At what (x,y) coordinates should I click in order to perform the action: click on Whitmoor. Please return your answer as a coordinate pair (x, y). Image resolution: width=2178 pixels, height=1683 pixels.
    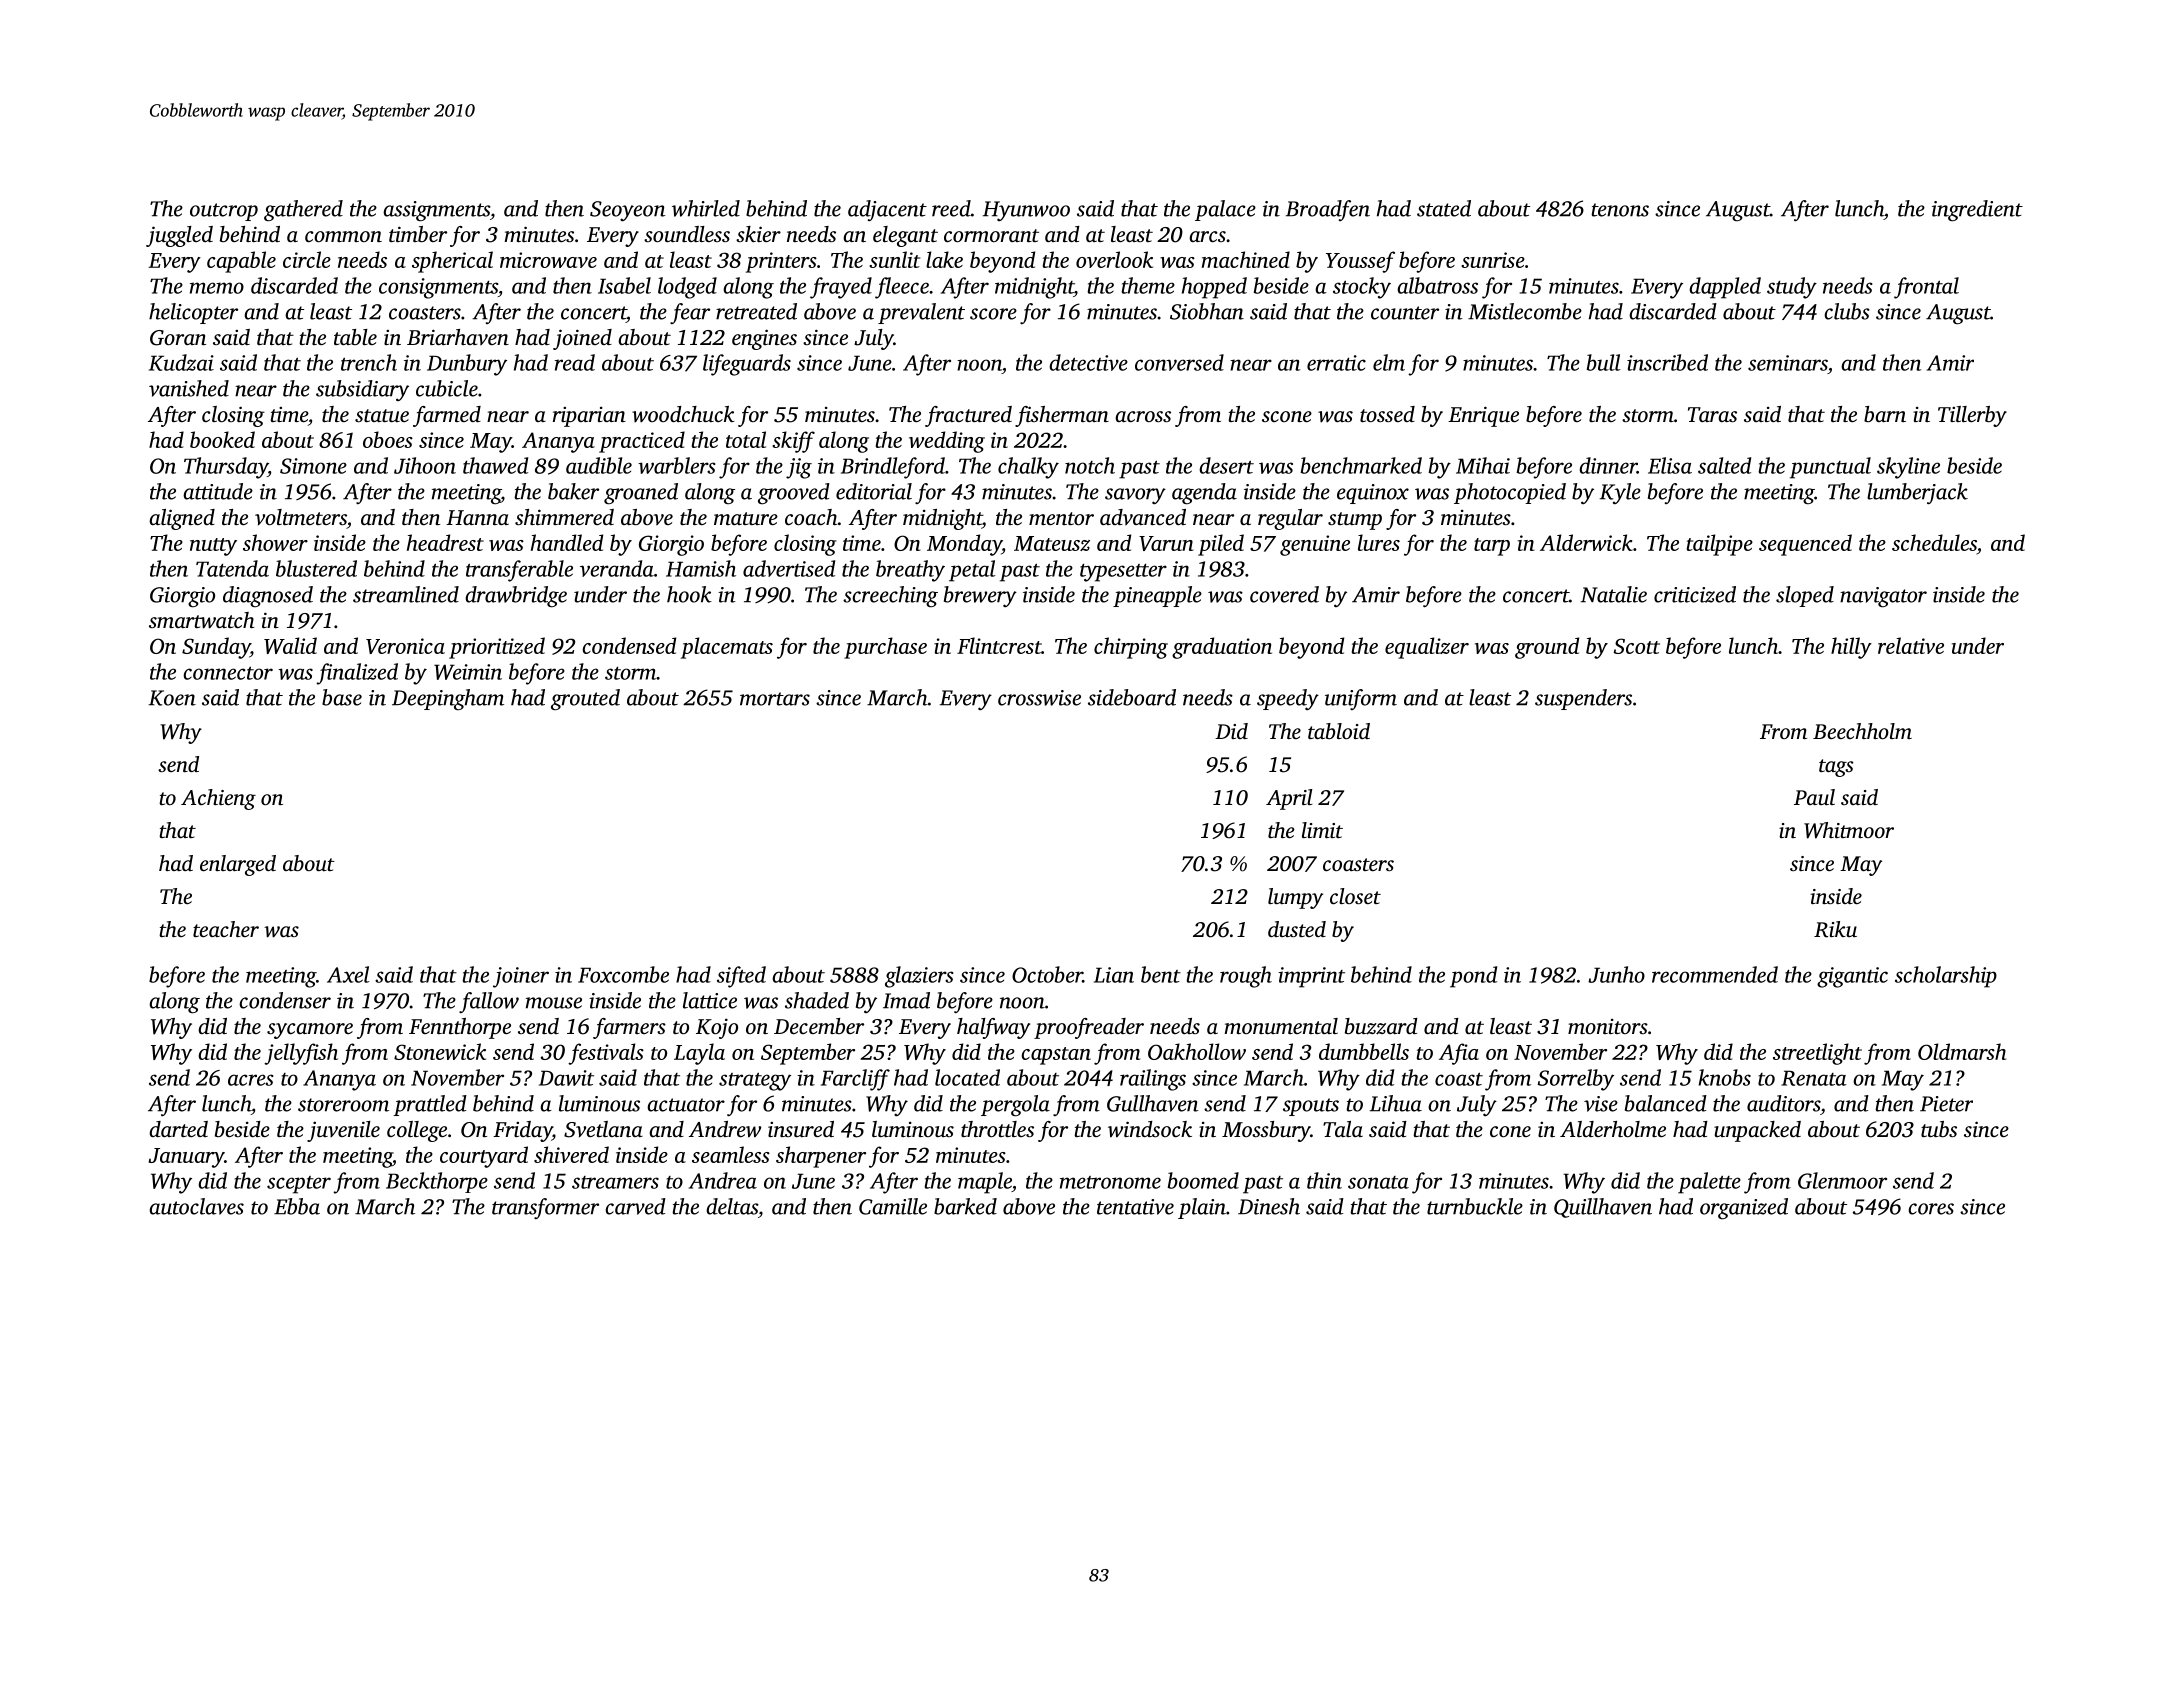
    Looking at the image, I should click on (1849, 830).
